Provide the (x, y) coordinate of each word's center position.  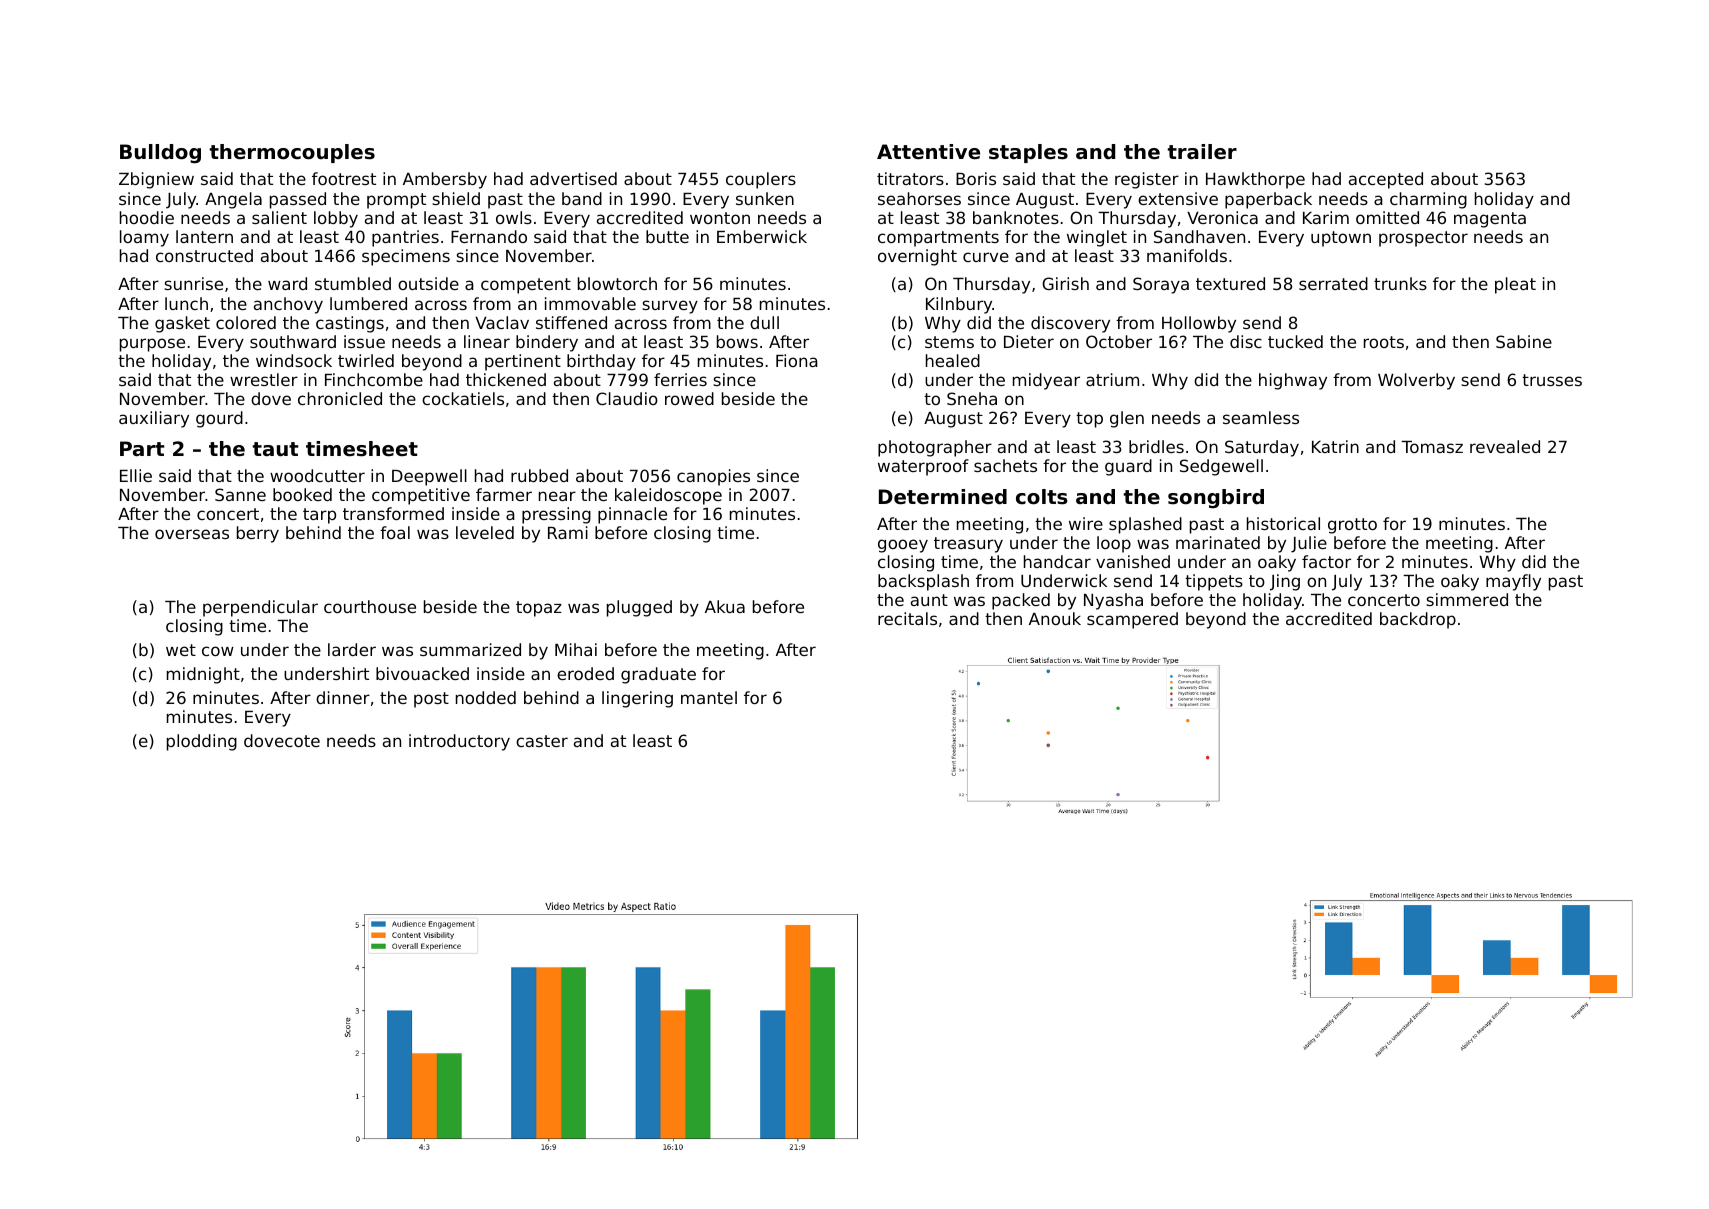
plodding (202, 742)
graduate (658, 675)
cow (218, 651)
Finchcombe (374, 379)
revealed (1505, 446)
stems (949, 342)
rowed (689, 398)
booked (302, 494)
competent (526, 286)
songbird (1216, 498)
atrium (1112, 379)
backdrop (1418, 620)
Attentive (928, 152)
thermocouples (292, 153)
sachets (1005, 465)
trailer (1202, 152)
